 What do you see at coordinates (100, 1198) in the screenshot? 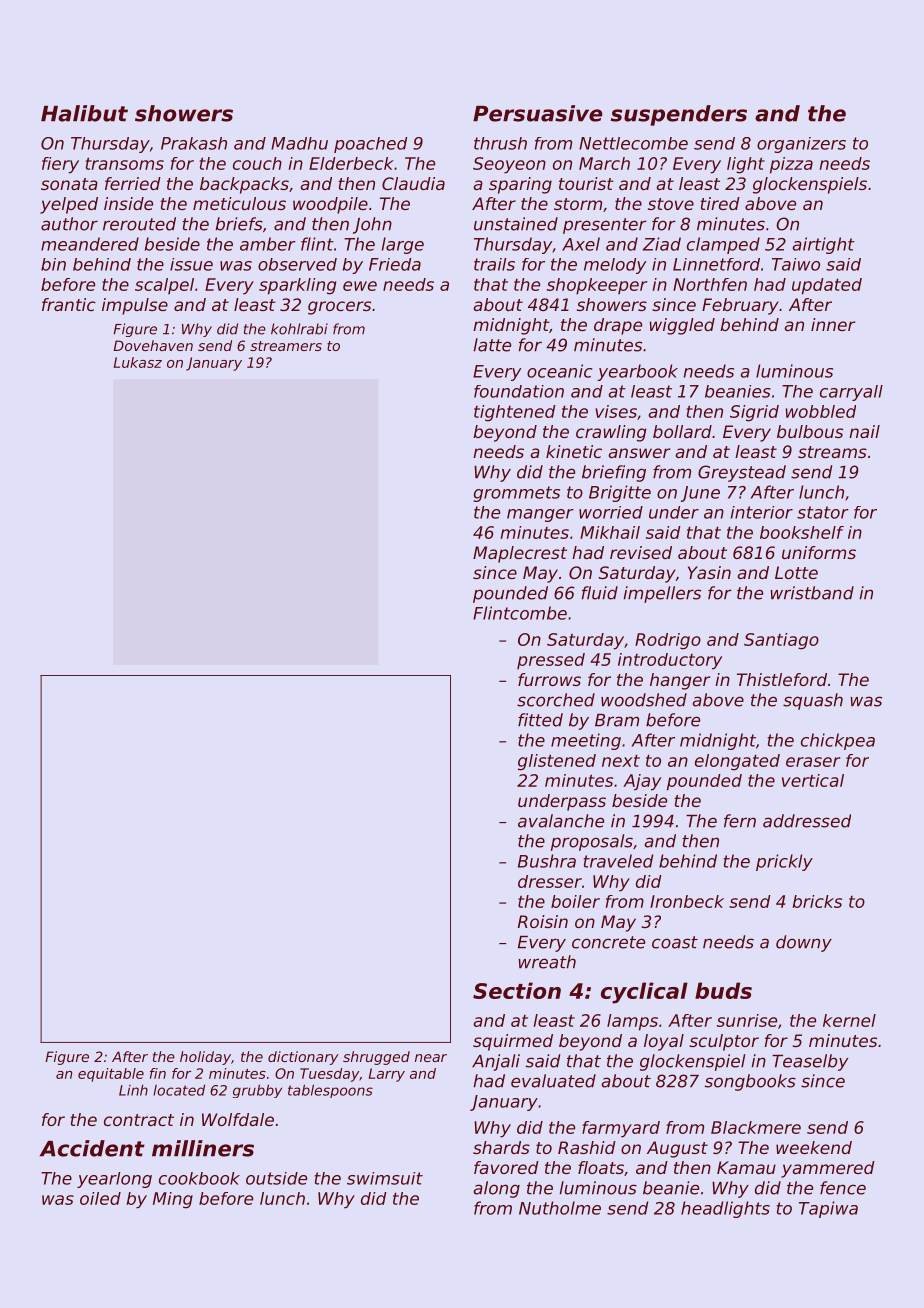
I see `oiled` at bounding box center [100, 1198].
